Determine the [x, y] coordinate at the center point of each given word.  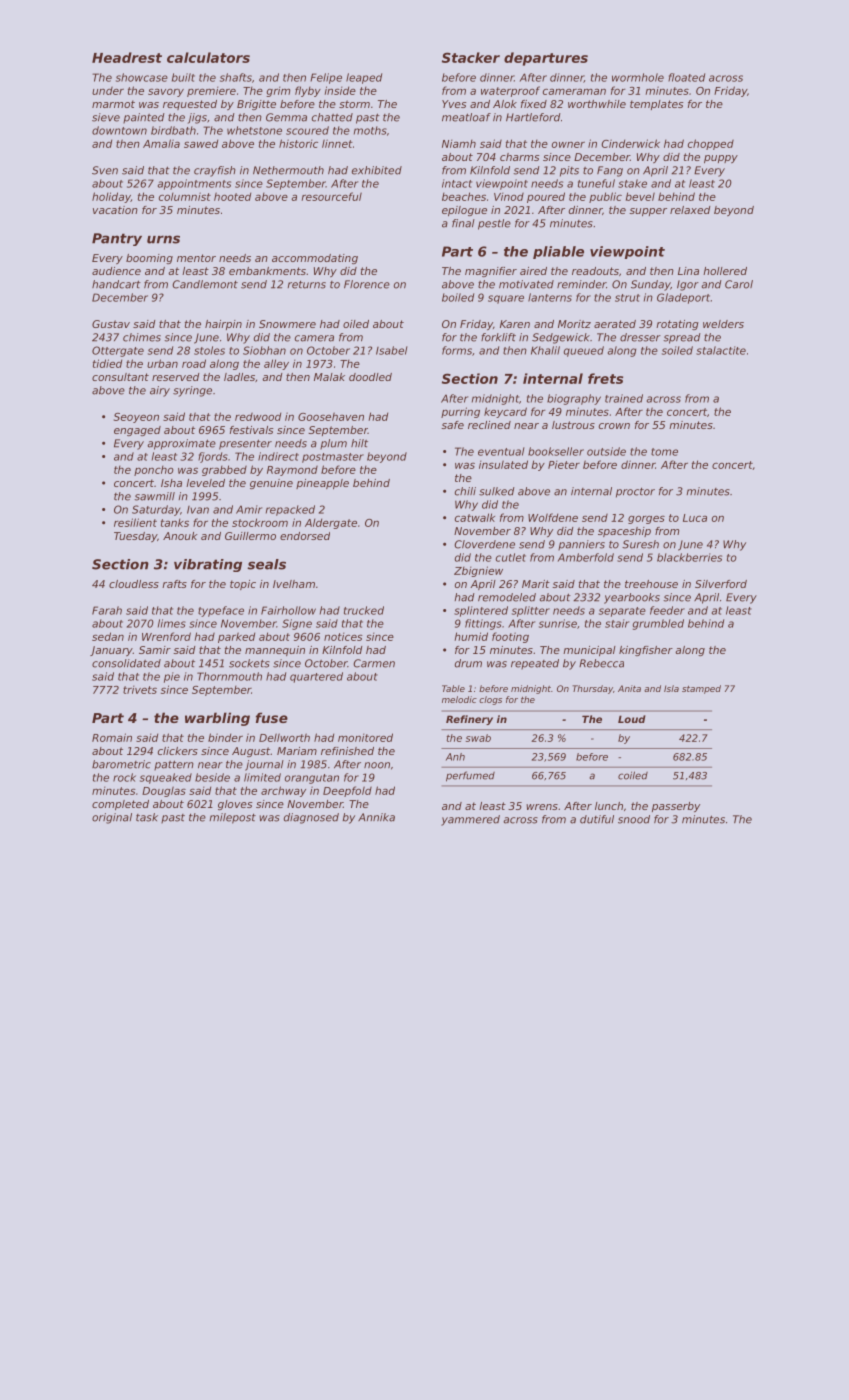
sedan [108, 636]
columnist [185, 196]
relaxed [690, 210]
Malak [329, 377]
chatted [332, 117]
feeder [667, 610]
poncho [154, 471]
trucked [364, 610]
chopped [711, 144]
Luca [695, 518]
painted [144, 118]
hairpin [223, 325]
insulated [503, 464]
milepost [233, 818]
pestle [494, 224]
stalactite [721, 350]
